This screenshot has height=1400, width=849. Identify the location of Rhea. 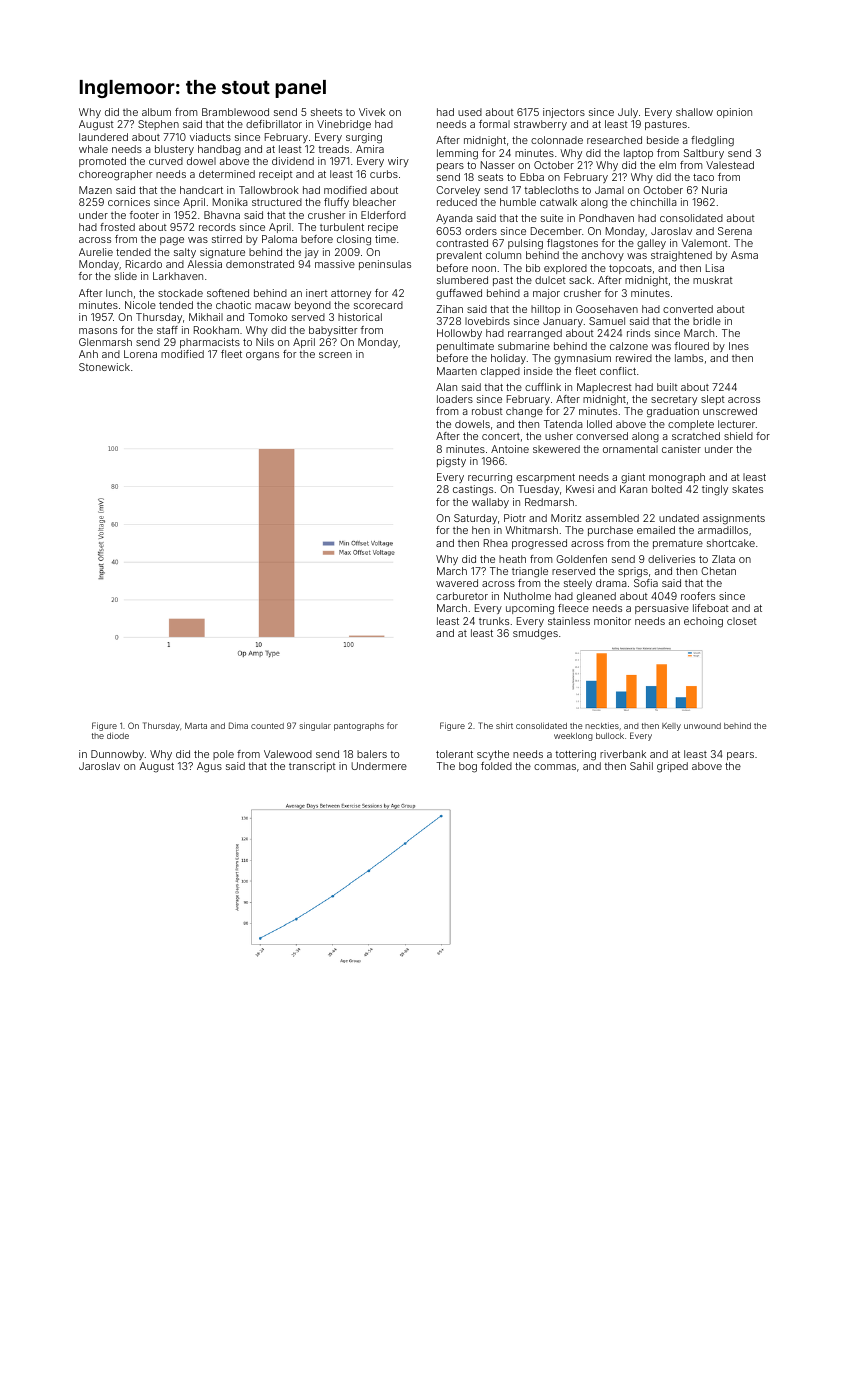
(496, 543).
